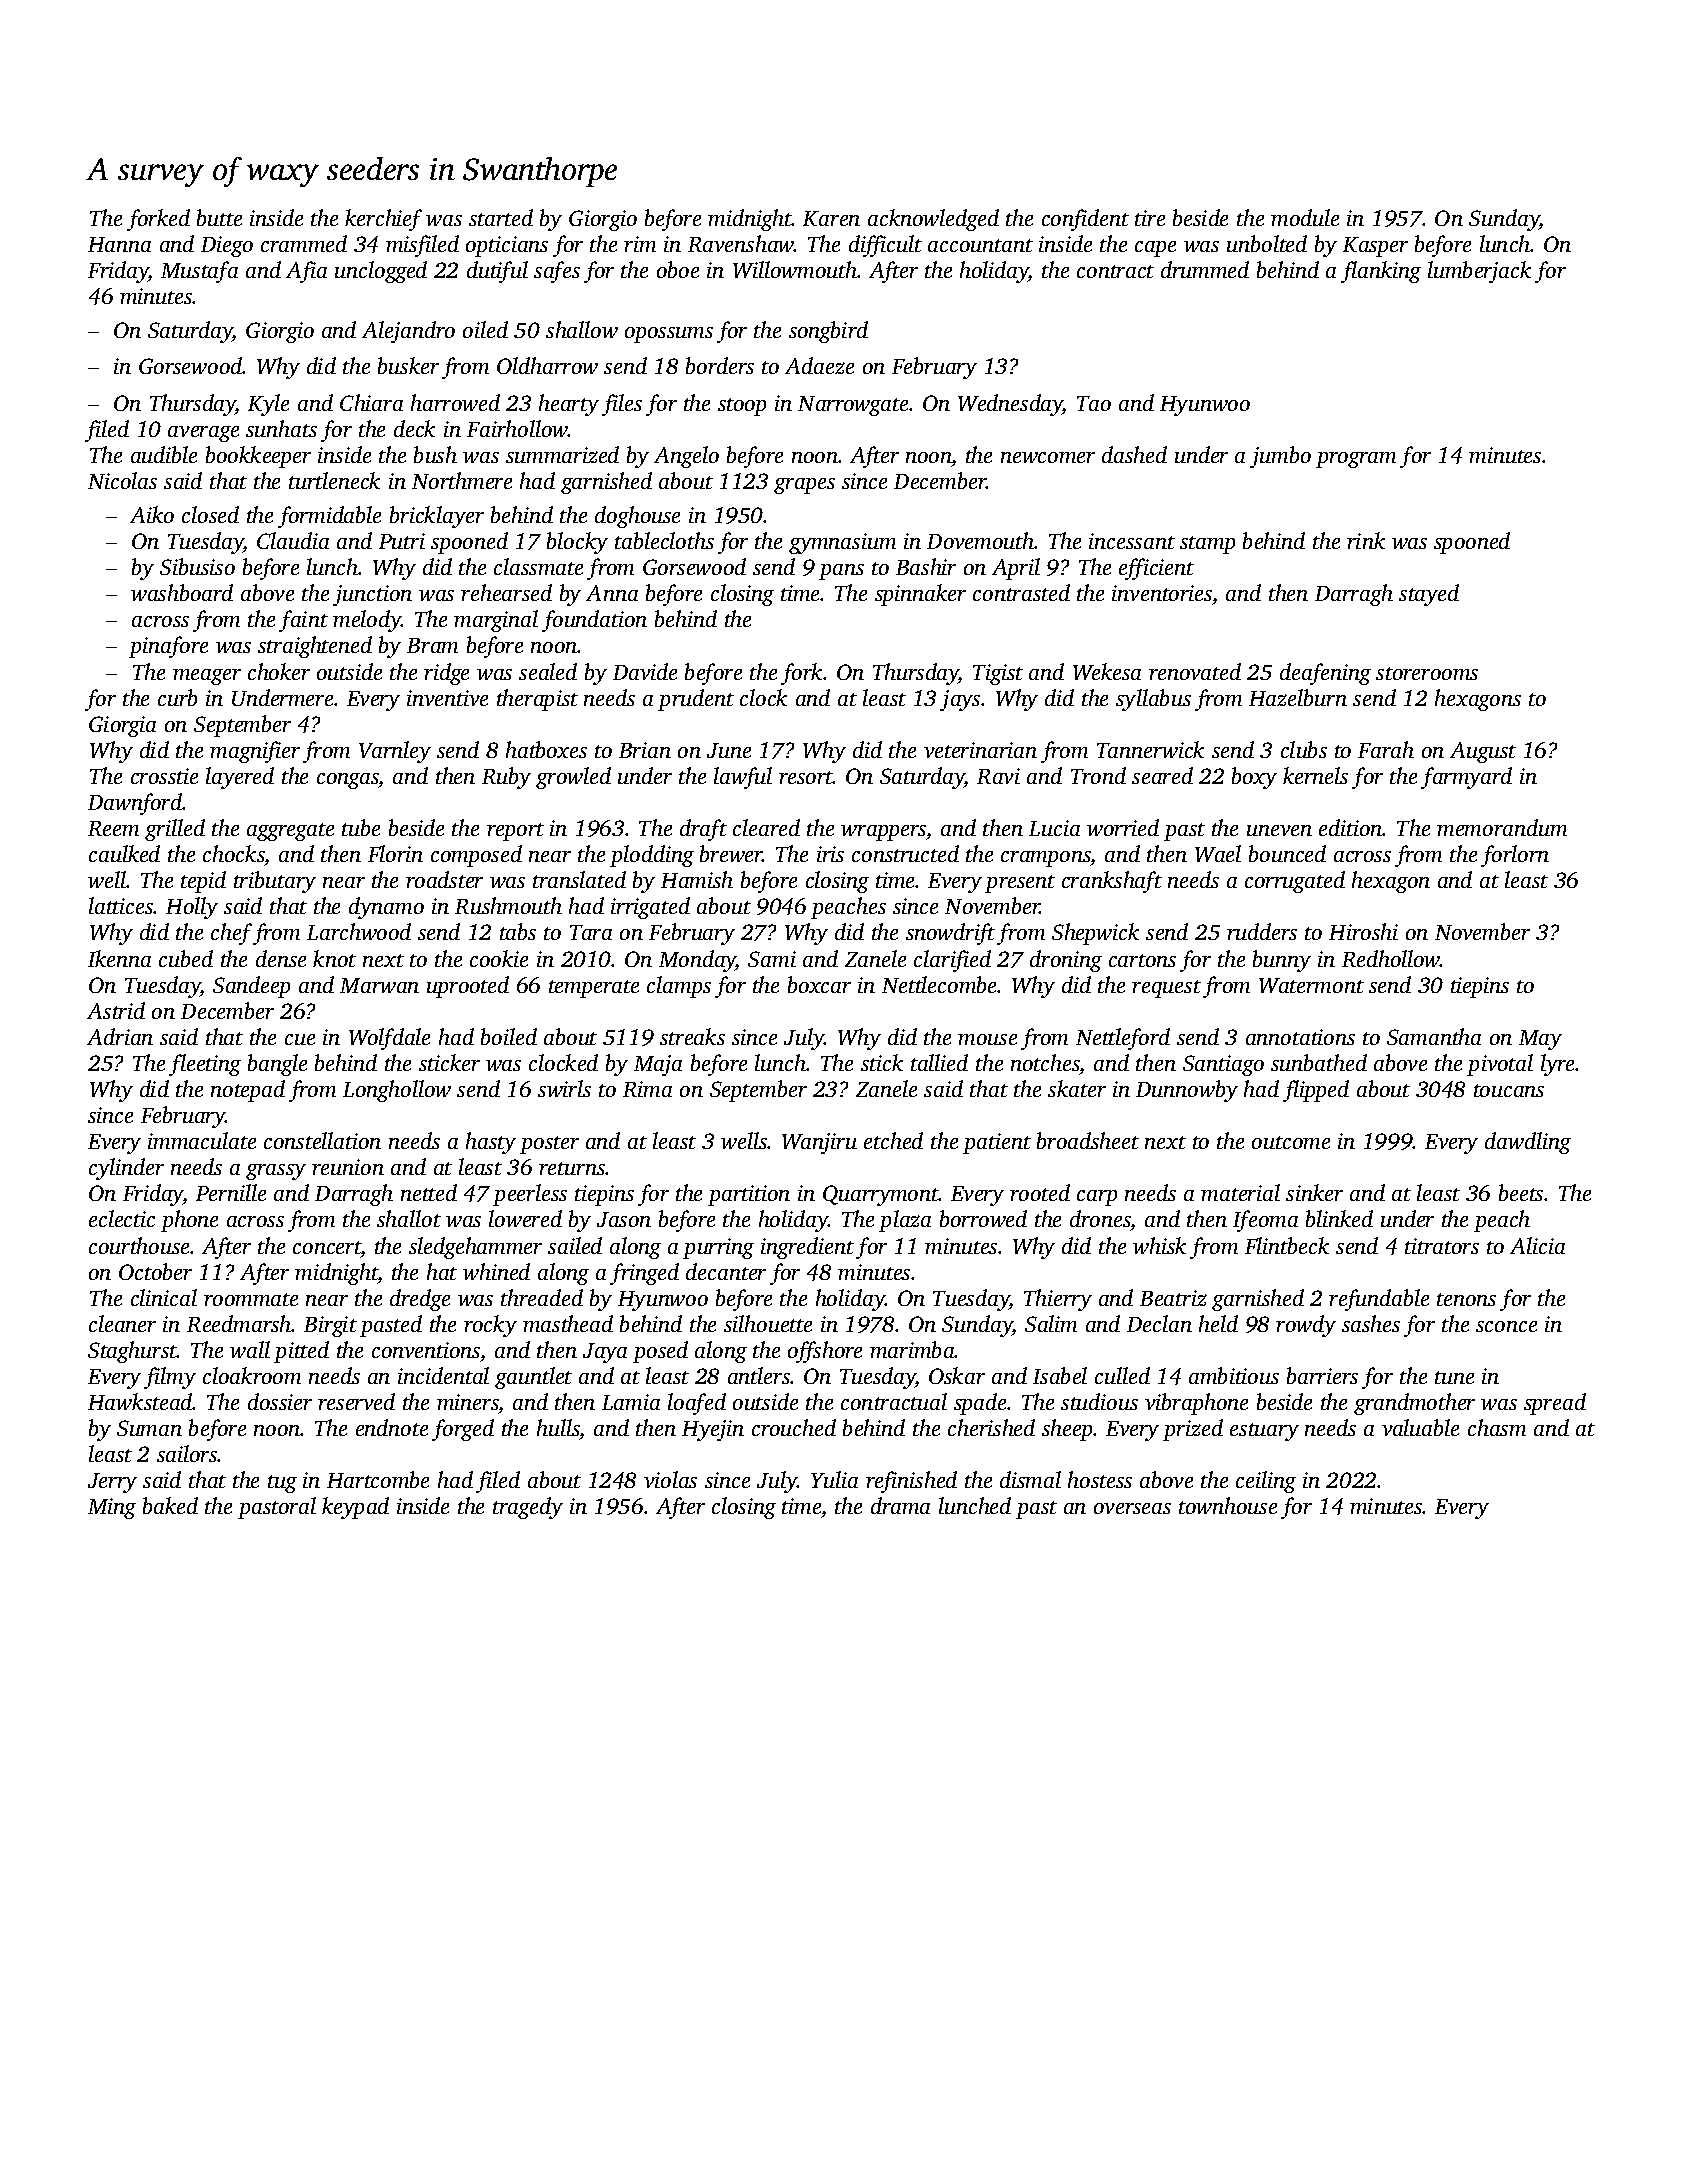 The image size is (1683, 2178). What do you see at coordinates (1207, 545) in the screenshot?
I see `stamp` at bounding box center [1207, 545].
